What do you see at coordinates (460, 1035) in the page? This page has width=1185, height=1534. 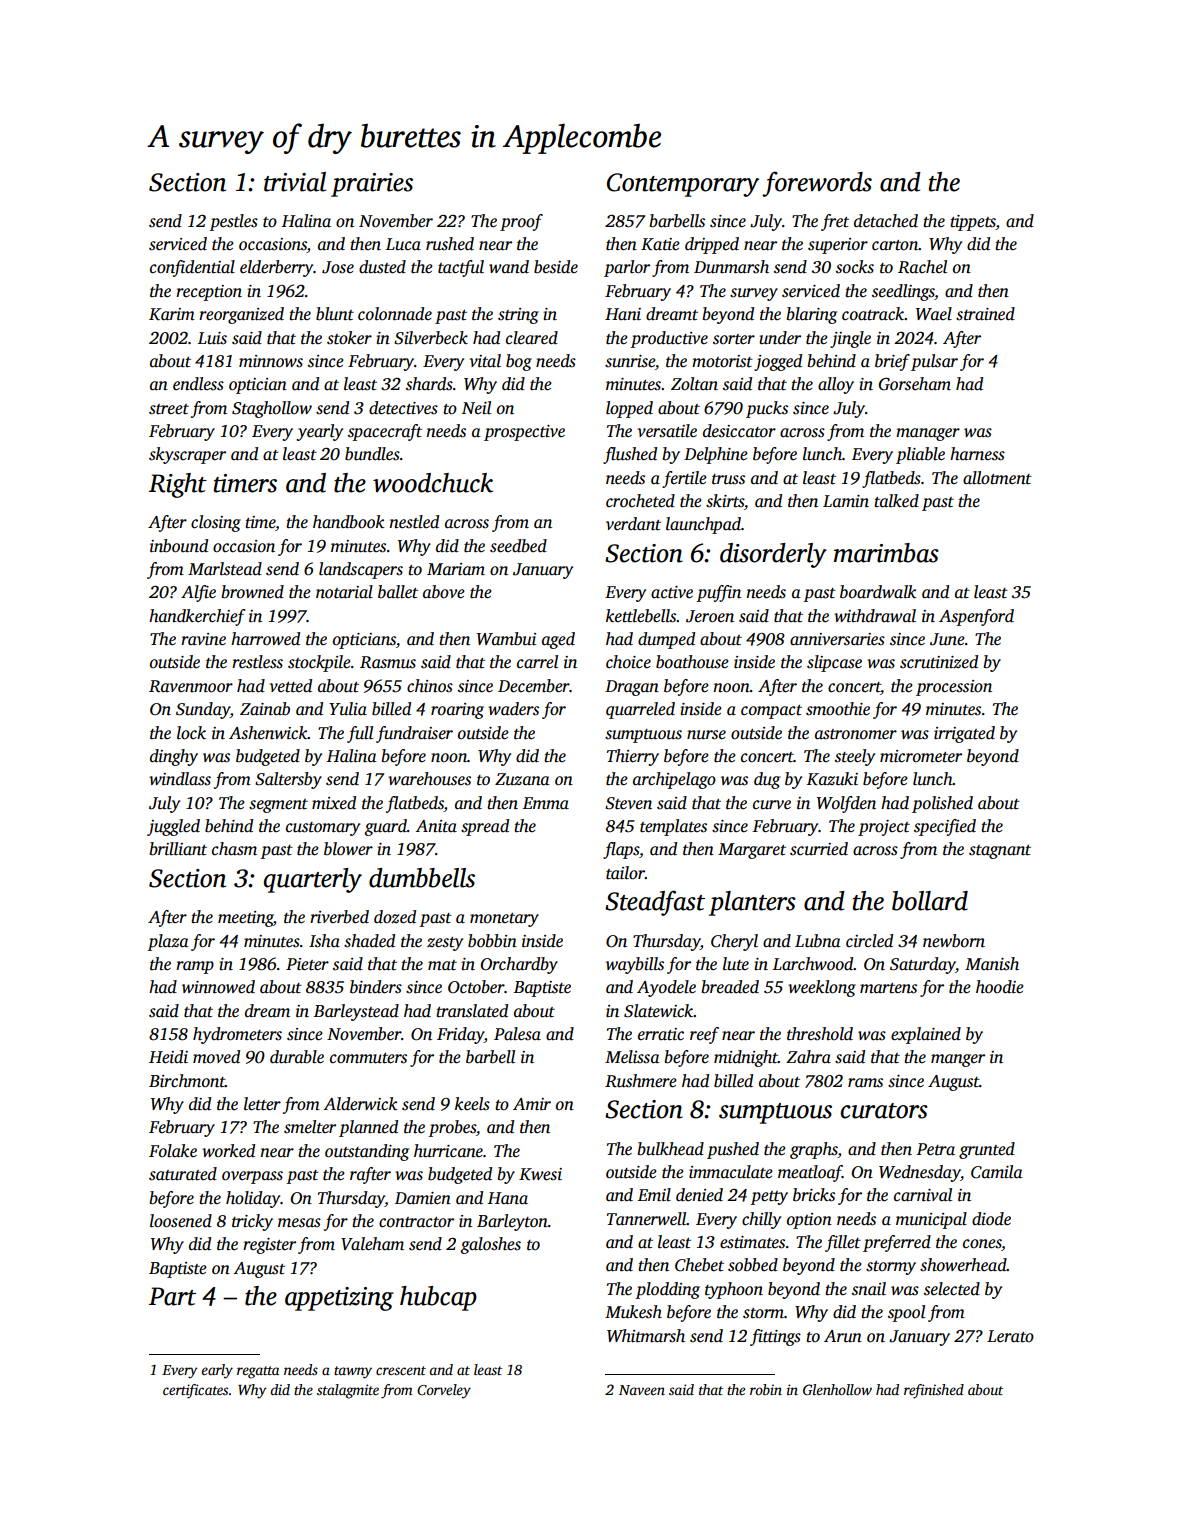 I see `Friday` at bounding box center [460, 1035].
